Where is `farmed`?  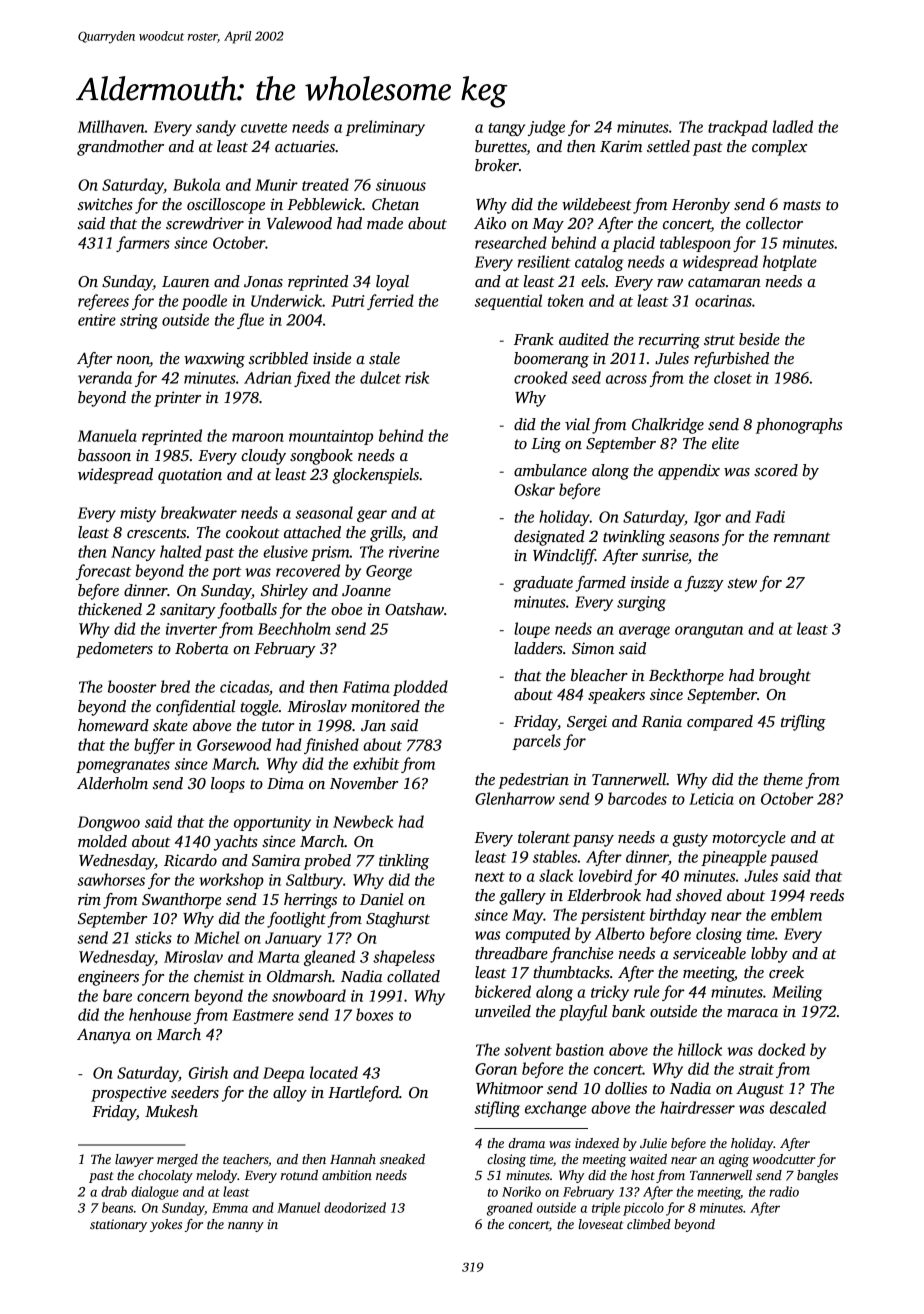 farmed is located at coordinates (600, 584).
